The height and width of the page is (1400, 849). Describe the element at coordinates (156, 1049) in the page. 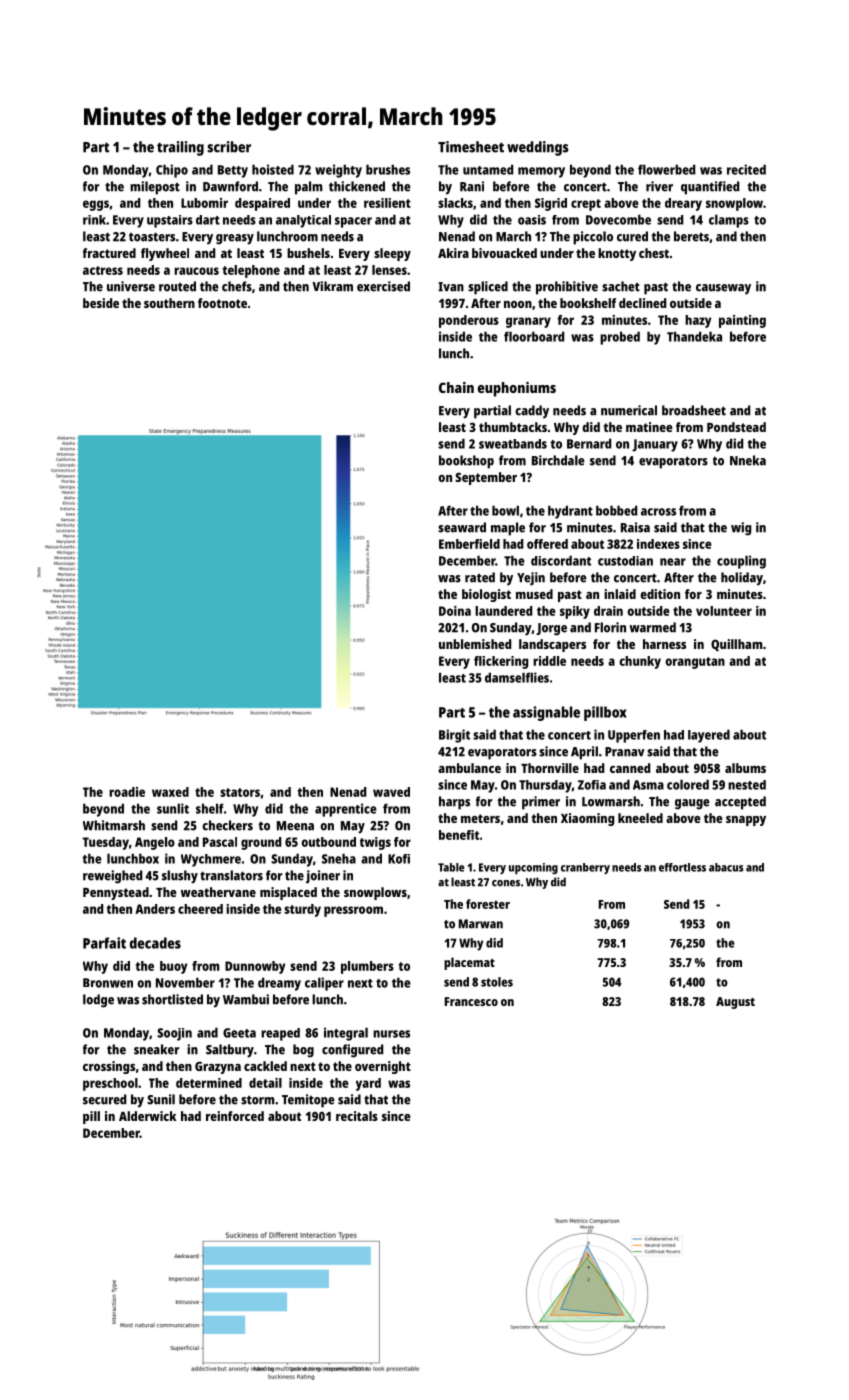

I see `sneaker` at that location.
